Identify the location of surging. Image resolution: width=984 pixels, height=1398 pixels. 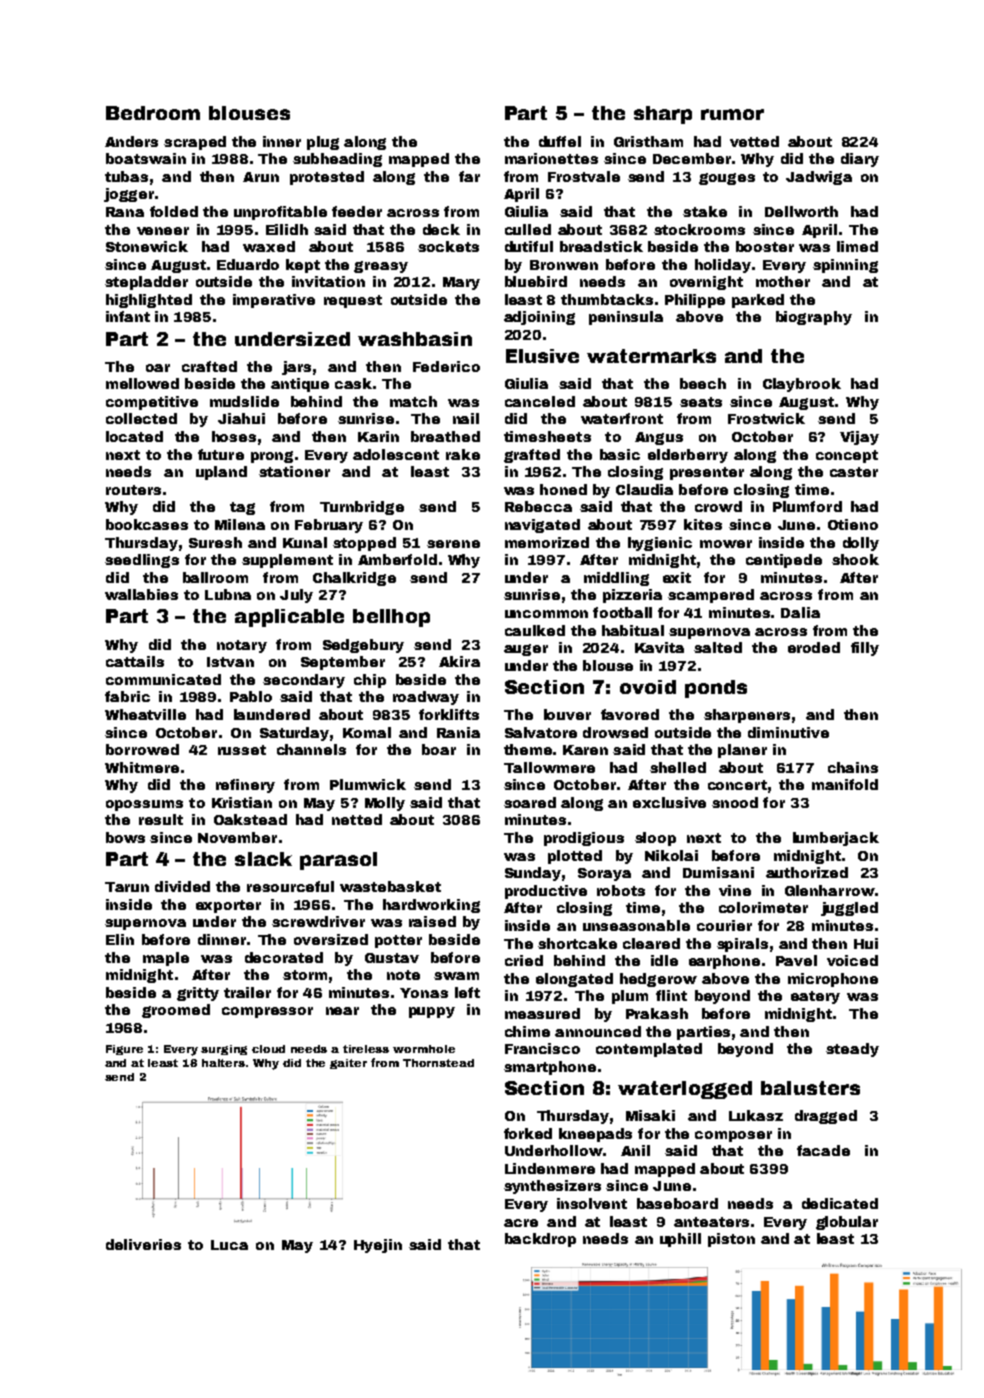
(224, 1050).
